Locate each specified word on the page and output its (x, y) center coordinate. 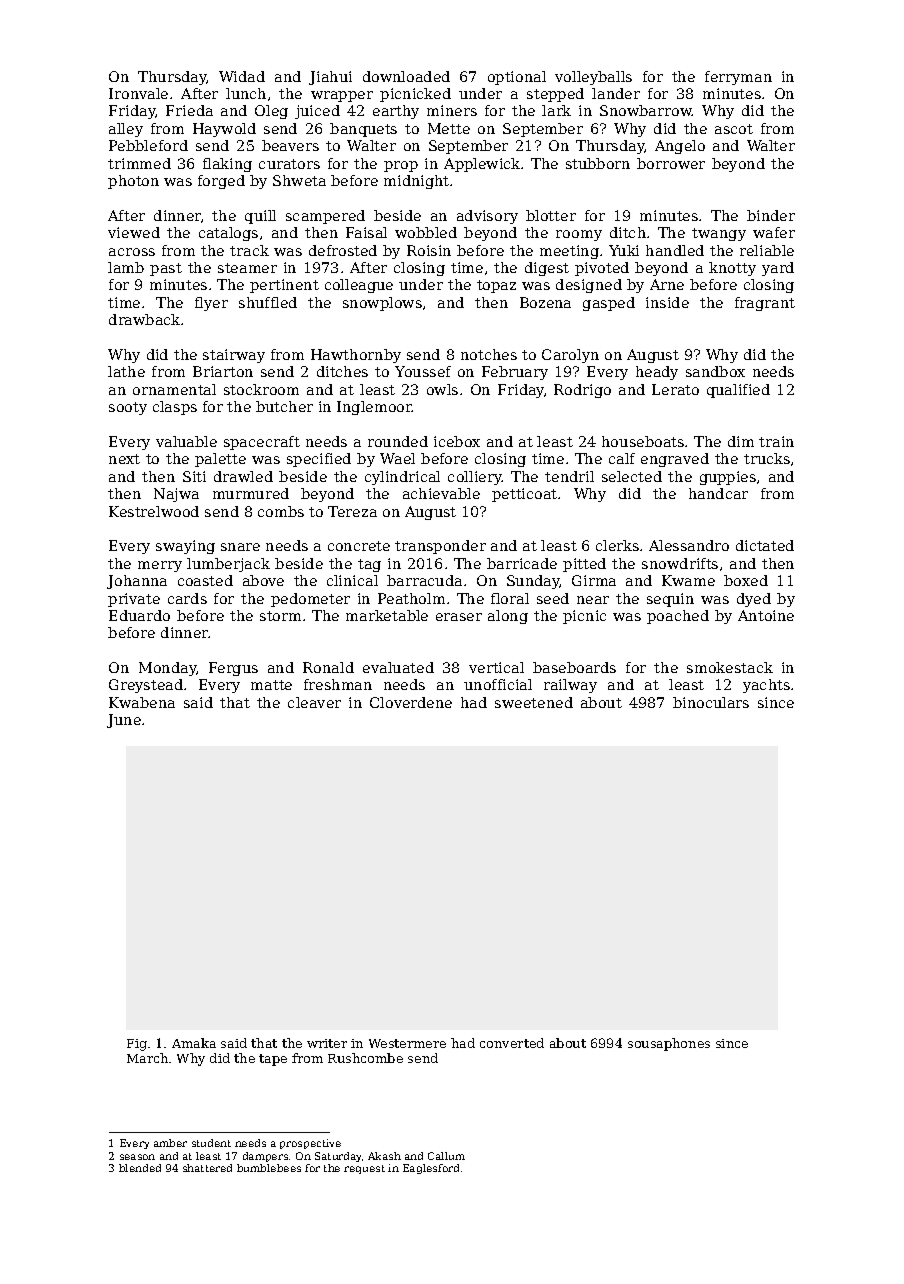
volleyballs (593, 78)
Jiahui (330, 78)
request (364, 1169)
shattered (207, 1168)
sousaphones (669, 1044)
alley (126, 130)
